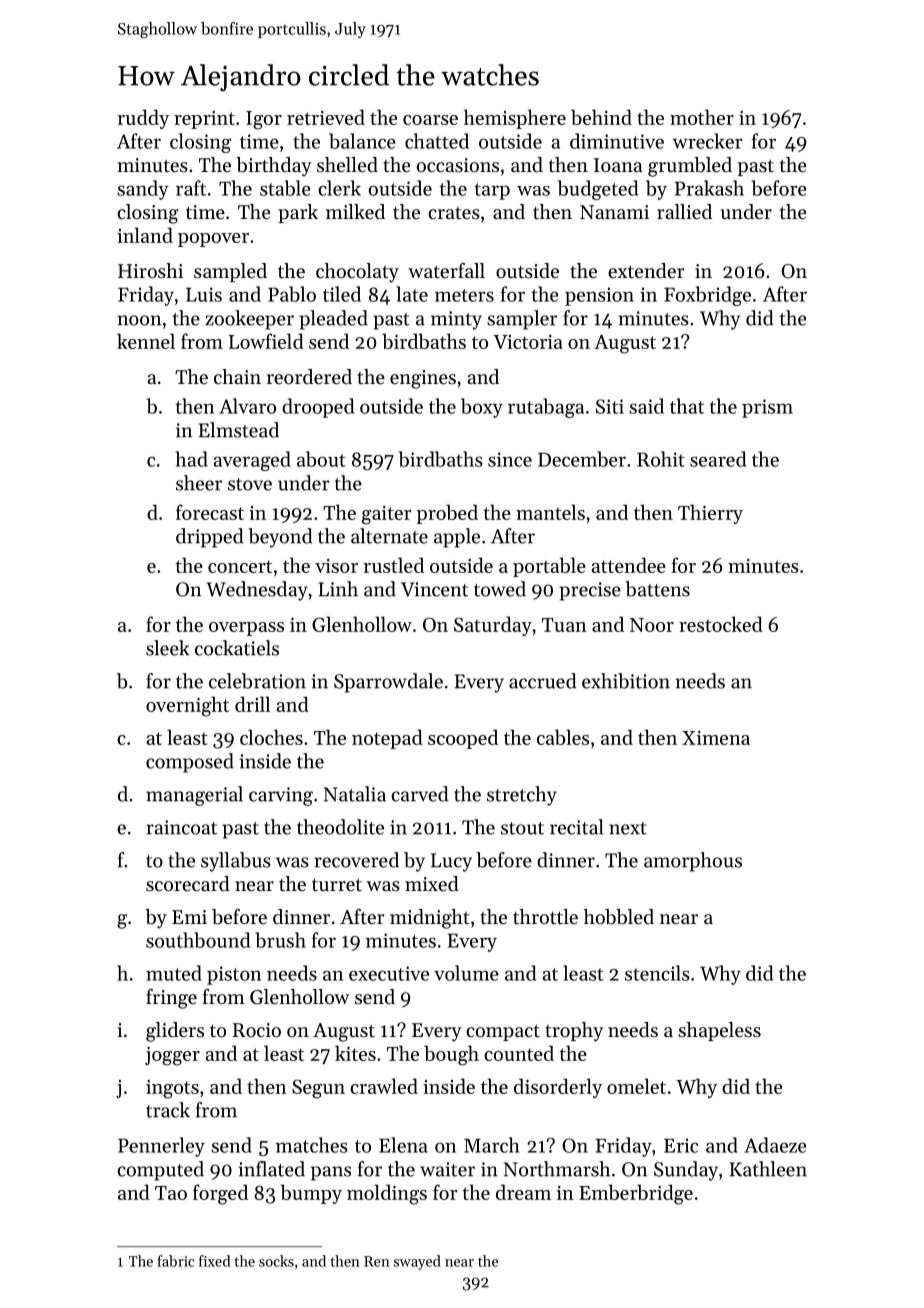 Image resolution: width=924 pixels, height=1308 pixels. Describe the element at coordinates (721, 624) in the page. I see `restocked` at that location.
